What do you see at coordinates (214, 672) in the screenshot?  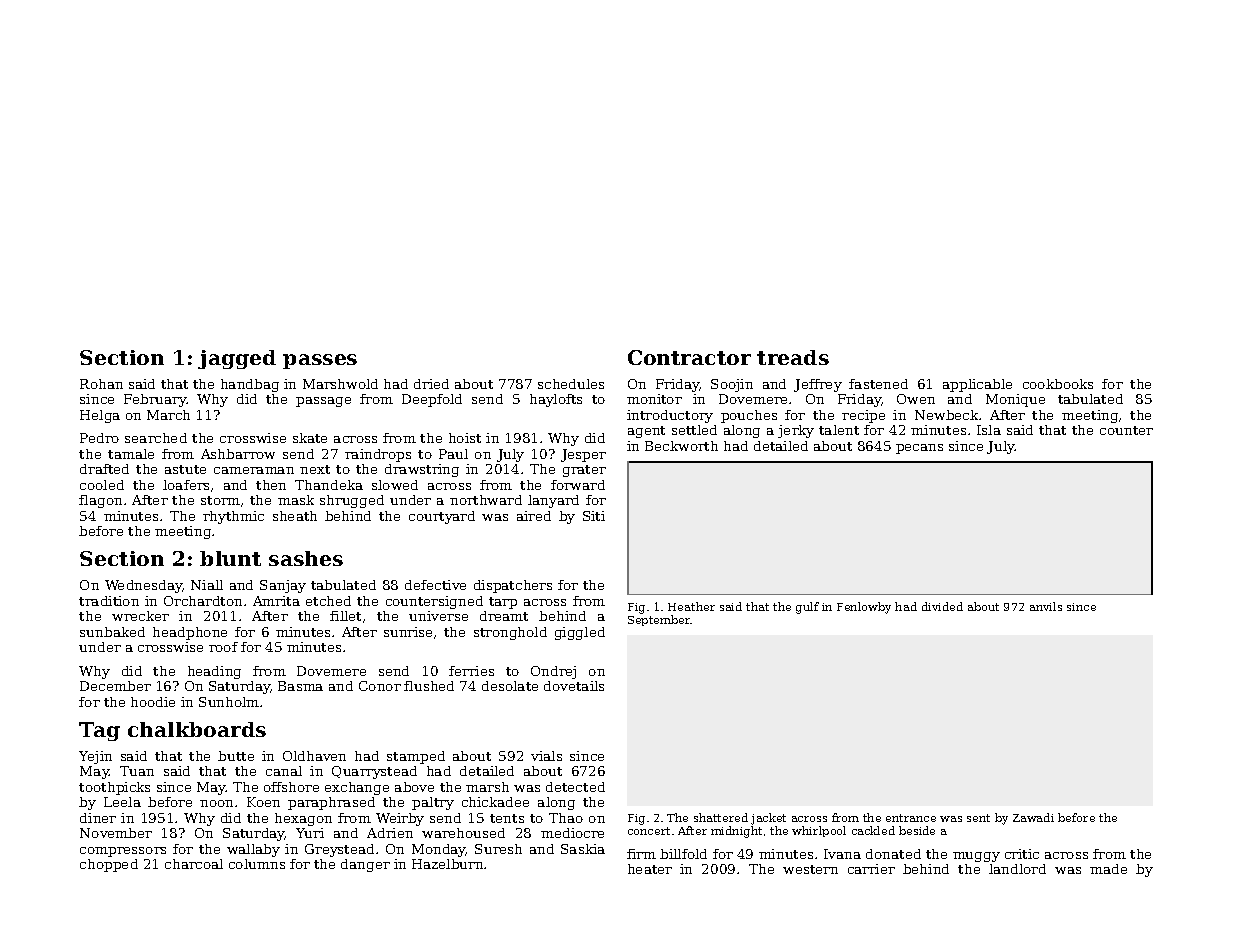 I see `heading` at bounding box center [214, 672].
